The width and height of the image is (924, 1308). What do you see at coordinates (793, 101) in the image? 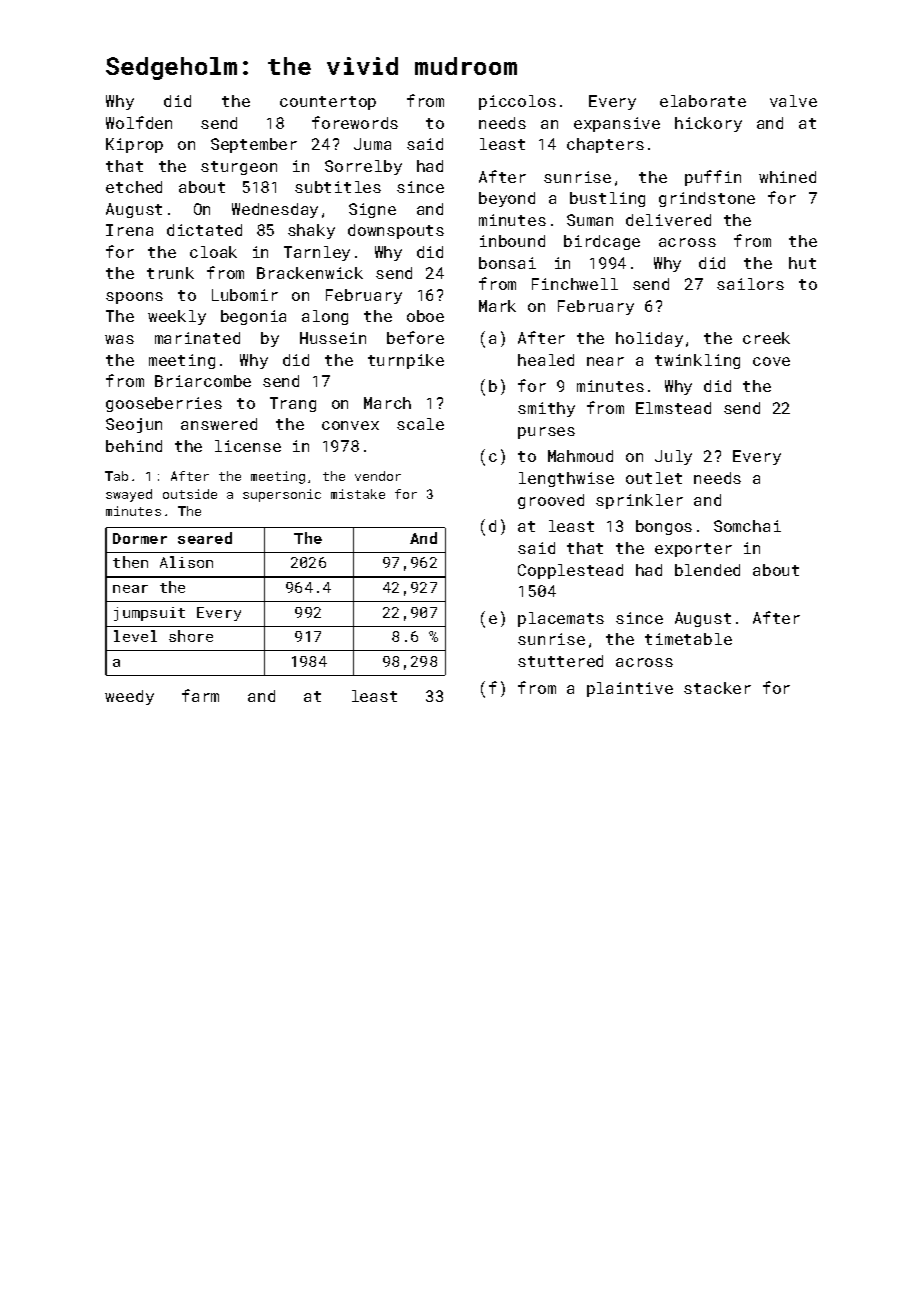
I see `valve` at bounding box center [793, 101].
